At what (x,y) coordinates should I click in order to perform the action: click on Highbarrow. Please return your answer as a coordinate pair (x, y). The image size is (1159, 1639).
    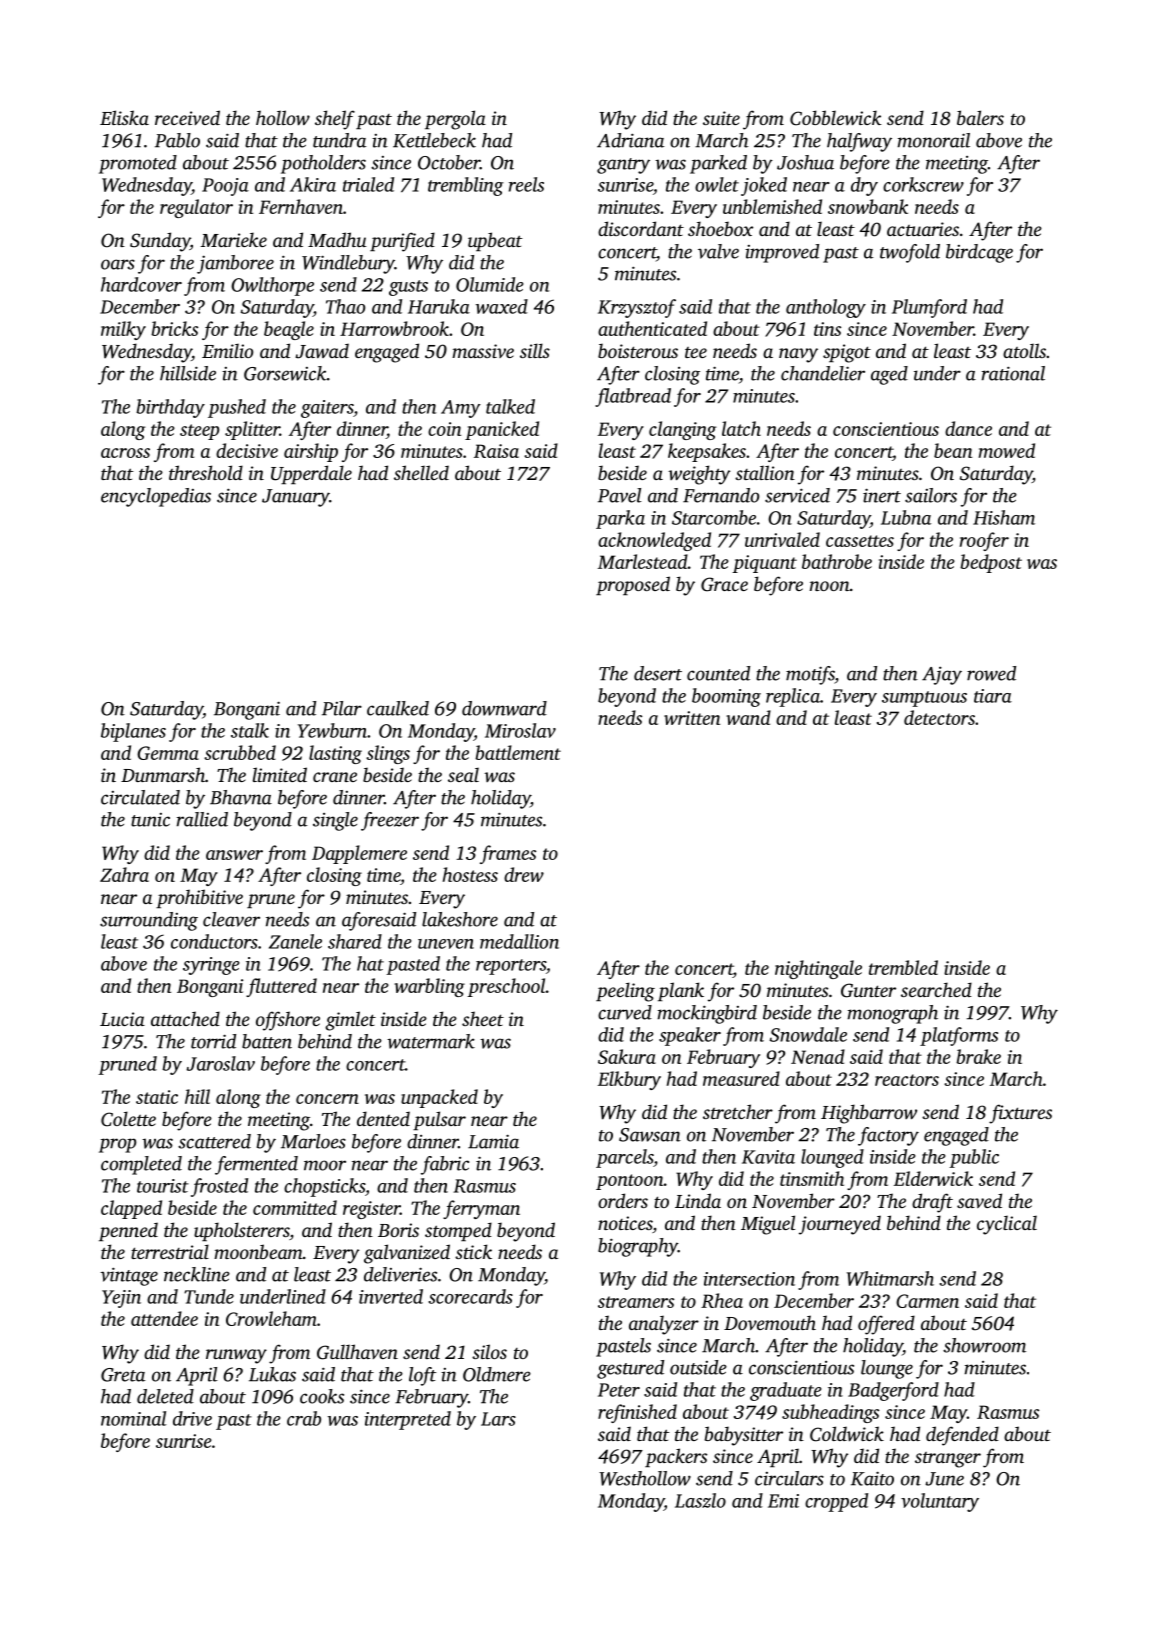
    Looking at the image, I should click on (869, 1114).
